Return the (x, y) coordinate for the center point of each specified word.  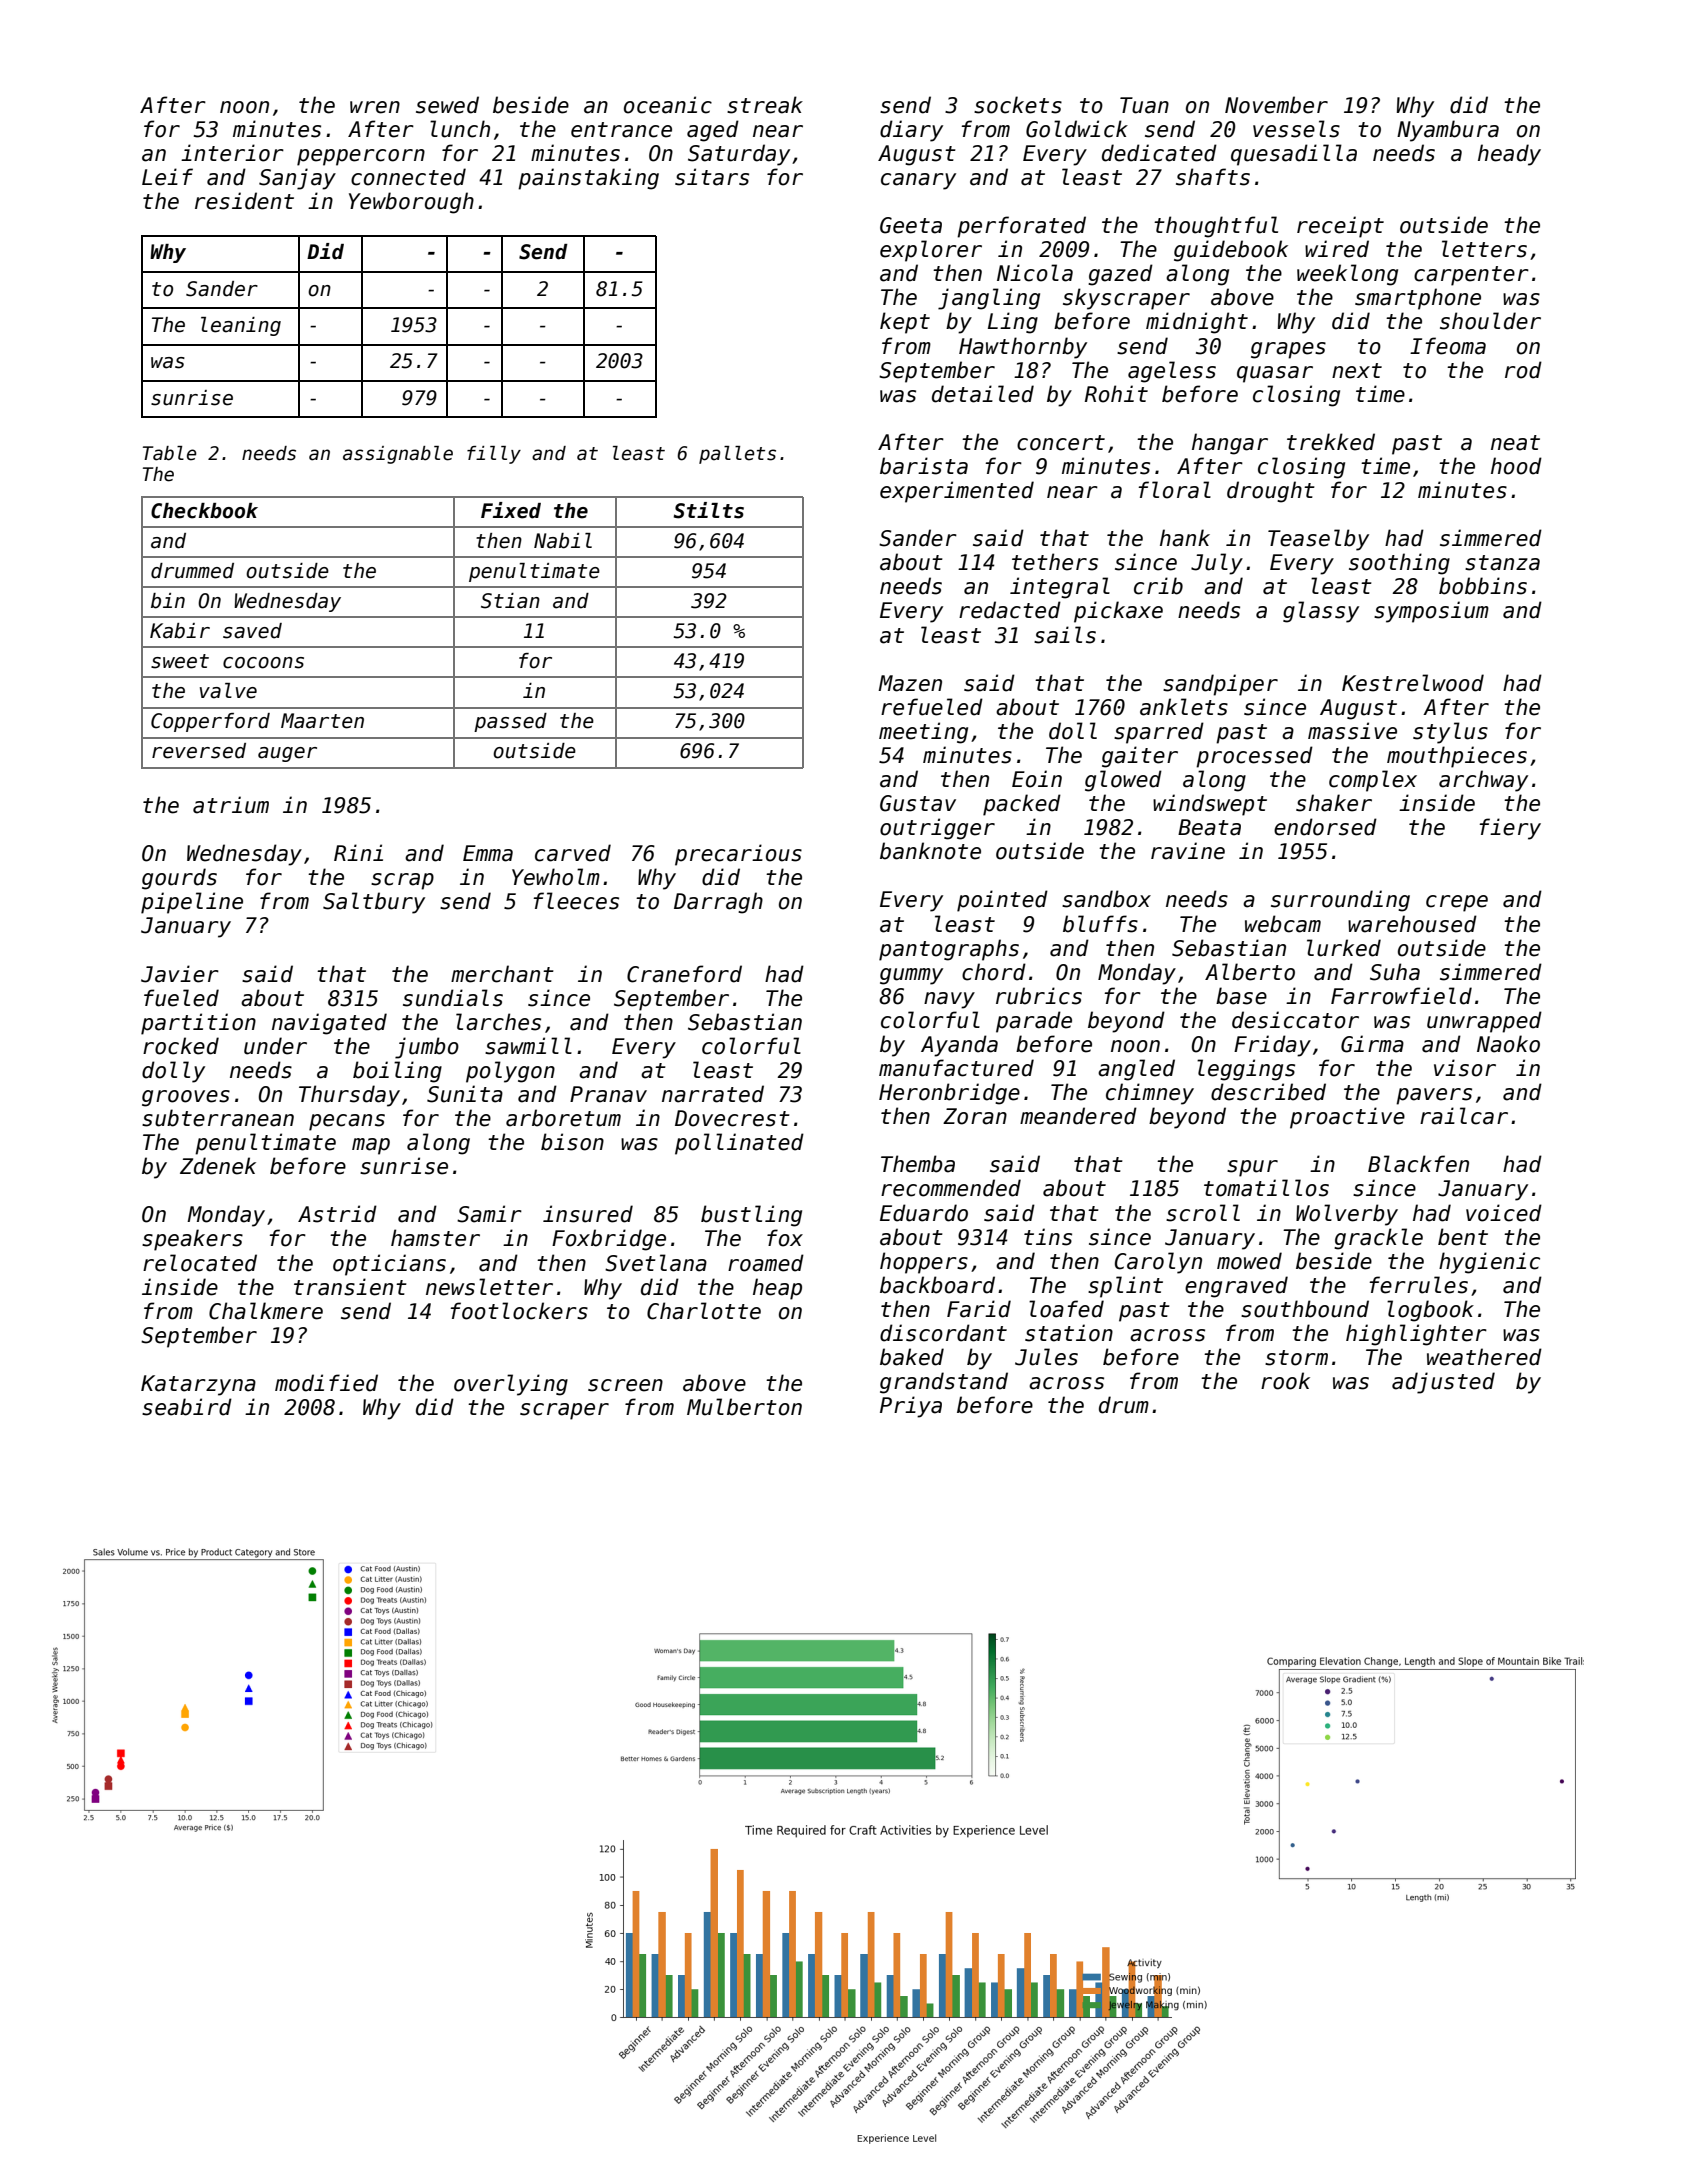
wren (375, 107)
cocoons (263, 663)
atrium (231, 805)
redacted (1010, 610)
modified (326, 1383)
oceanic (668, 105)
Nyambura (1448, 131)
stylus (1450, 733)
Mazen (910, 683)
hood (1516, 466)
